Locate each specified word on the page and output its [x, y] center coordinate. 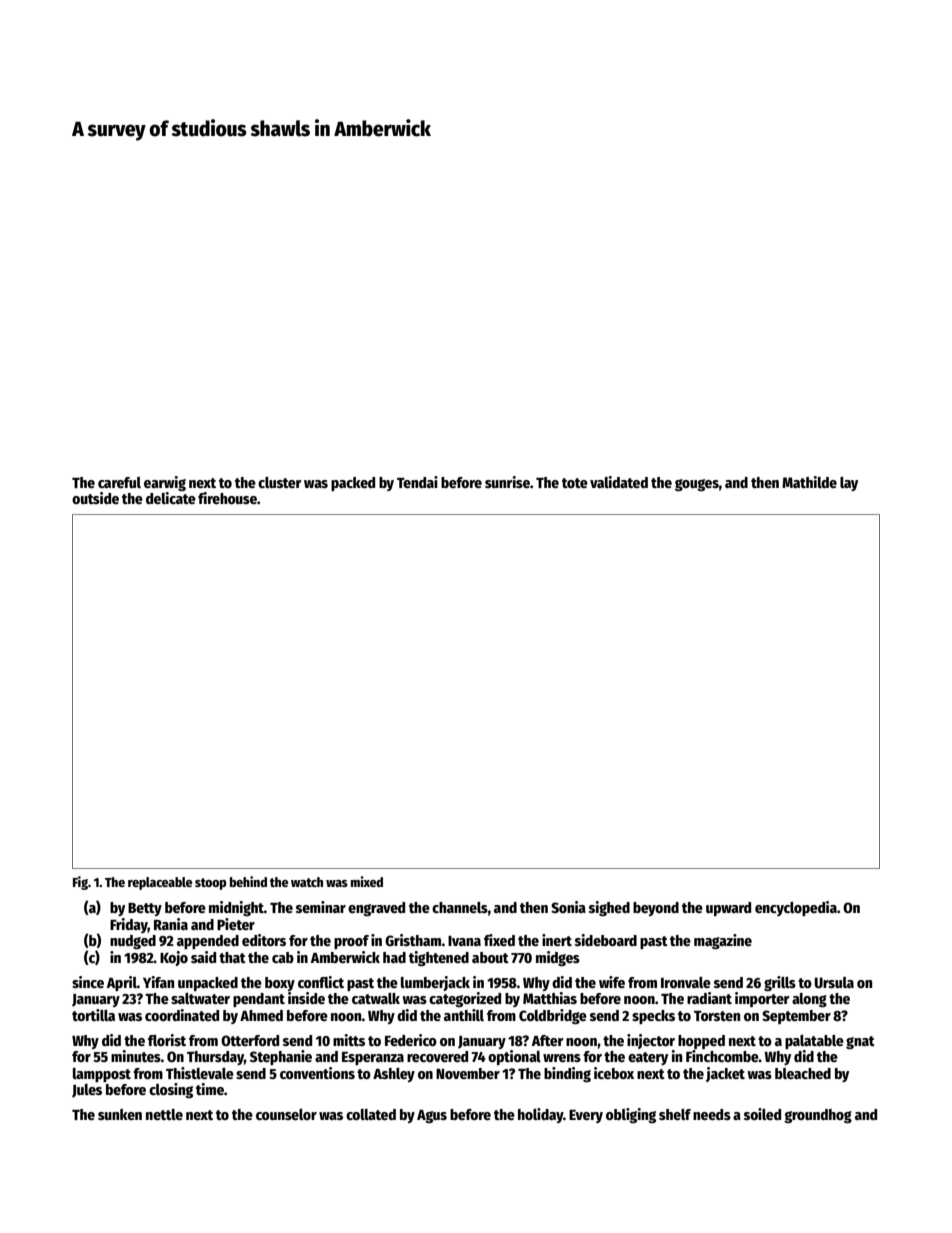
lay [849, 484]
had [394, 957]
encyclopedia [796, 908]
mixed [367, 881]
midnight [236, 908]
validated [619, 482]
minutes [136, 1056]
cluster [280, 482]
